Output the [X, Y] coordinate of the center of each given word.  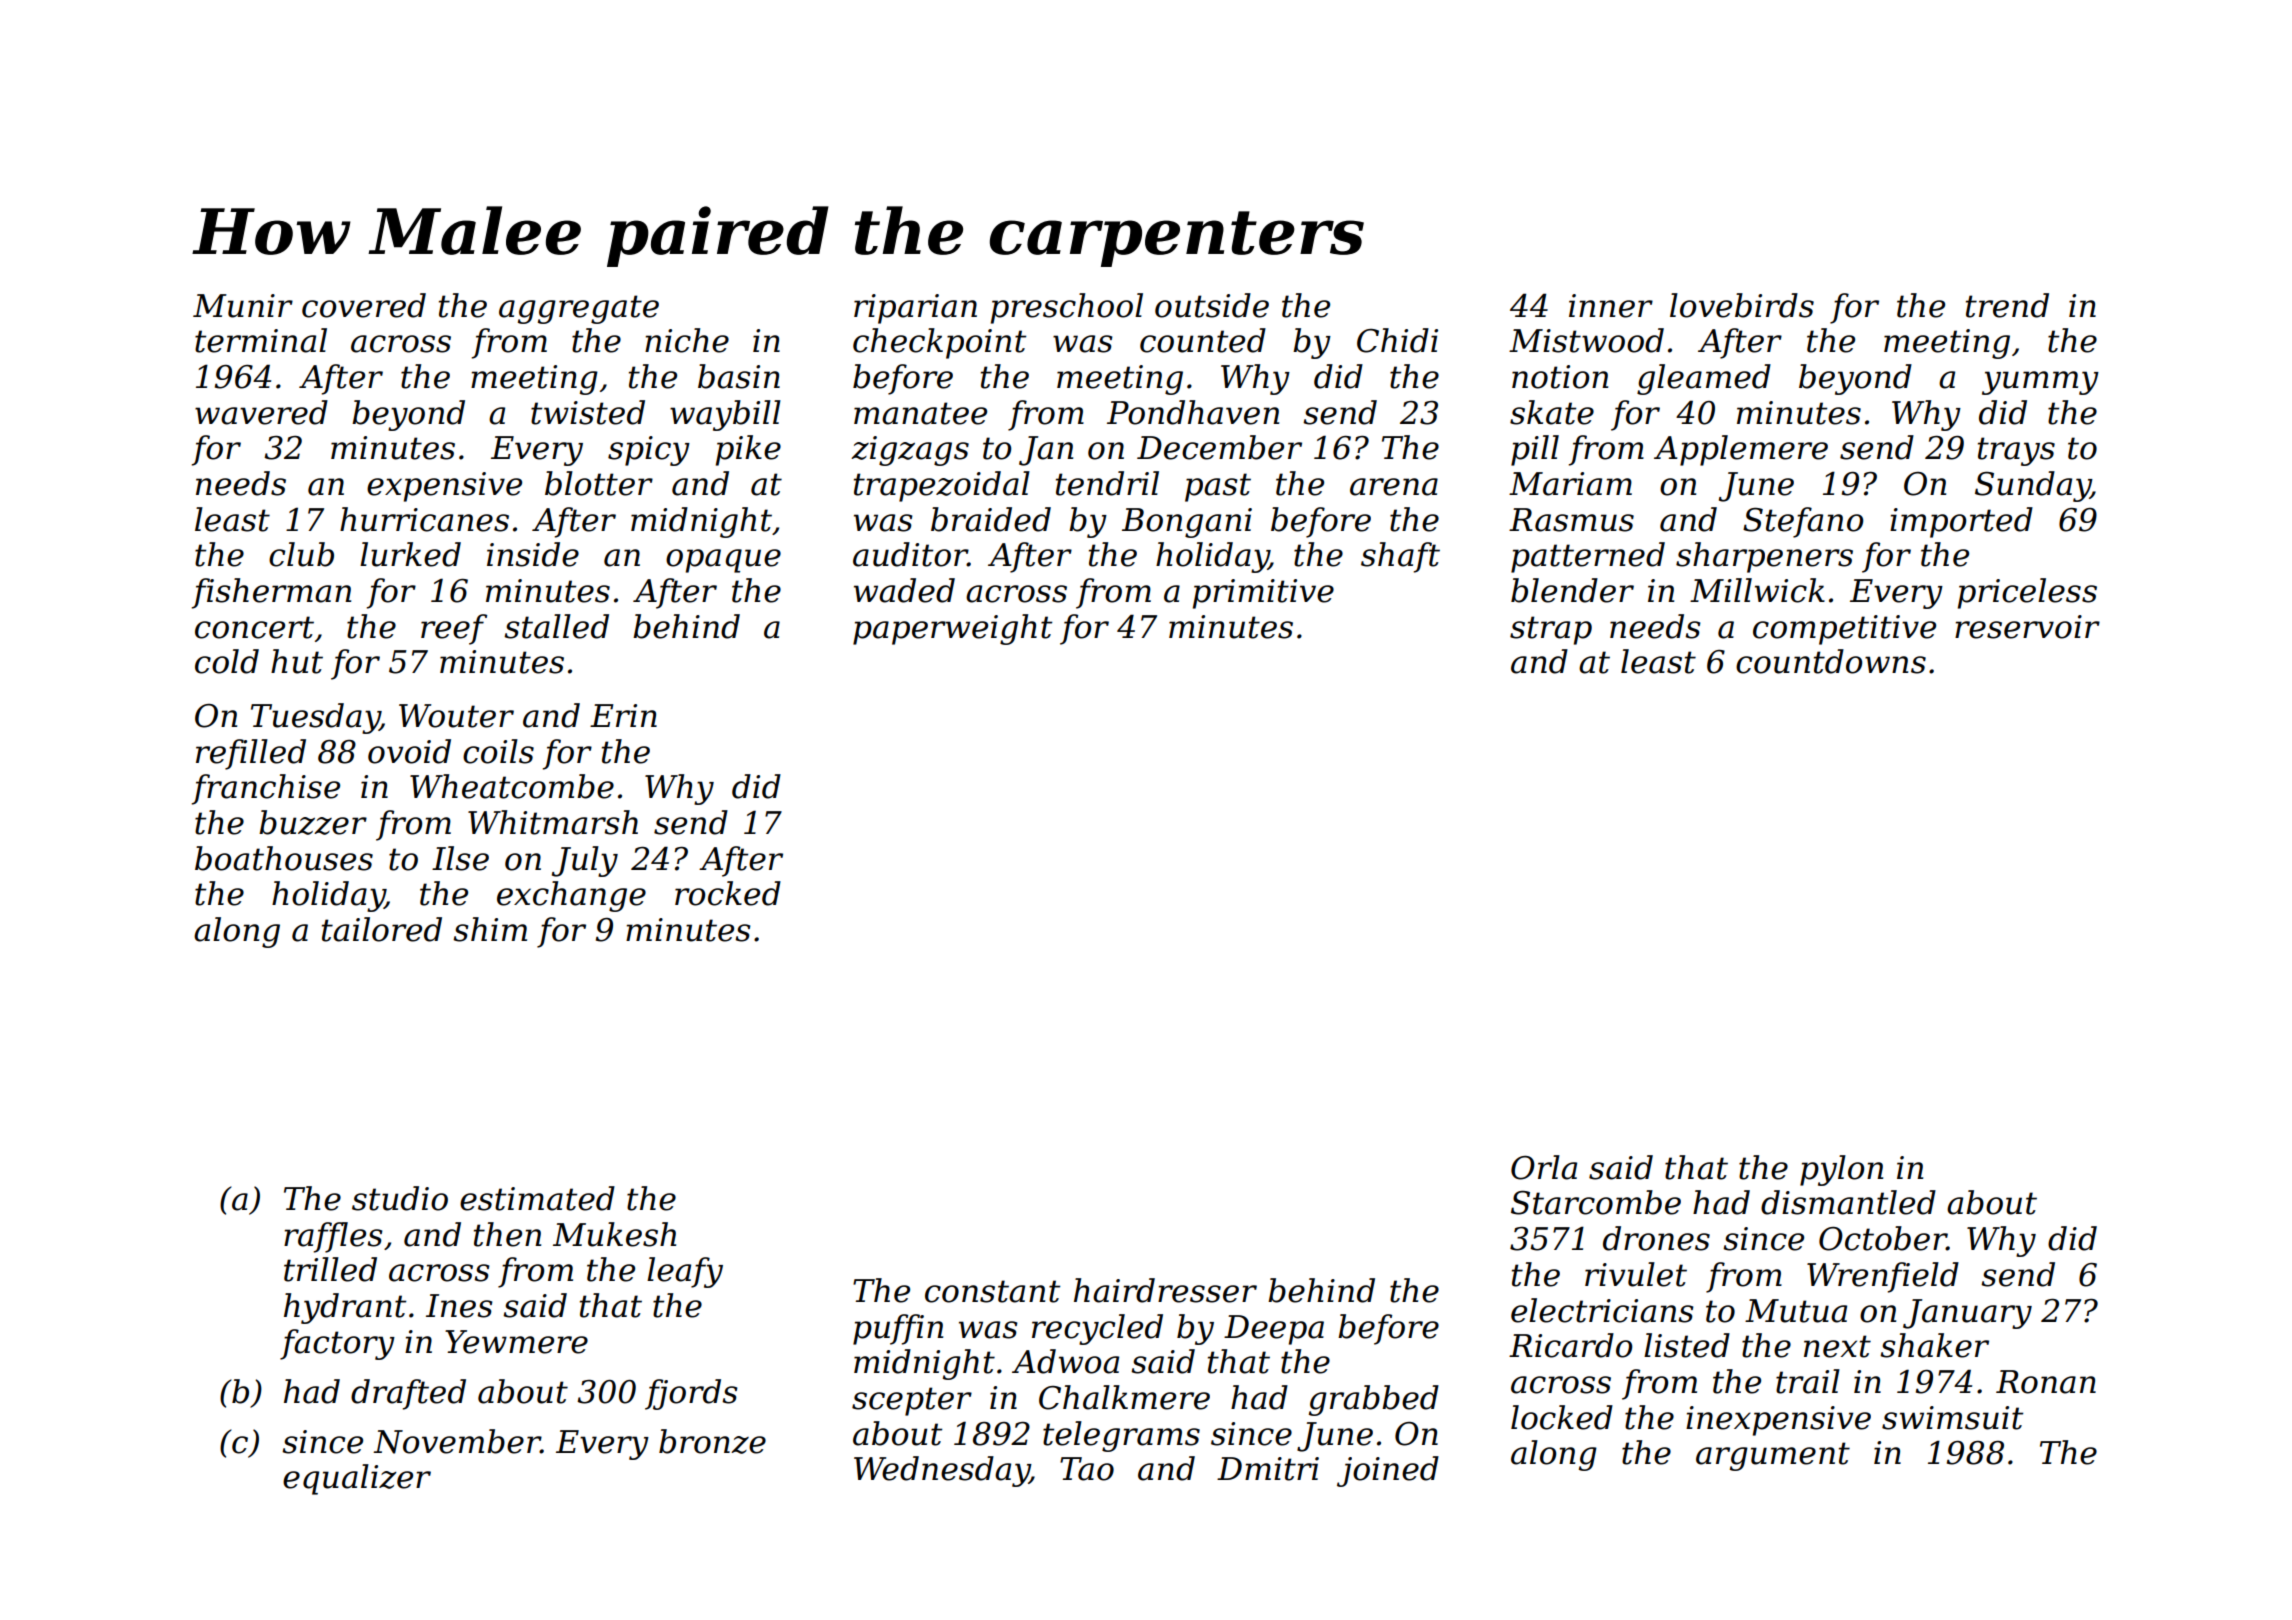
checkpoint [939, 343]
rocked [728, 893]
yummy [2040, 383]
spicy [649, 451]
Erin [623, 715]
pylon [1841, 1170]
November [457, 1441]
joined [1388, 1471]
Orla [1544, 1167]
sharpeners [1764, 557]
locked [1562, 1417]
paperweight [952, 629]
